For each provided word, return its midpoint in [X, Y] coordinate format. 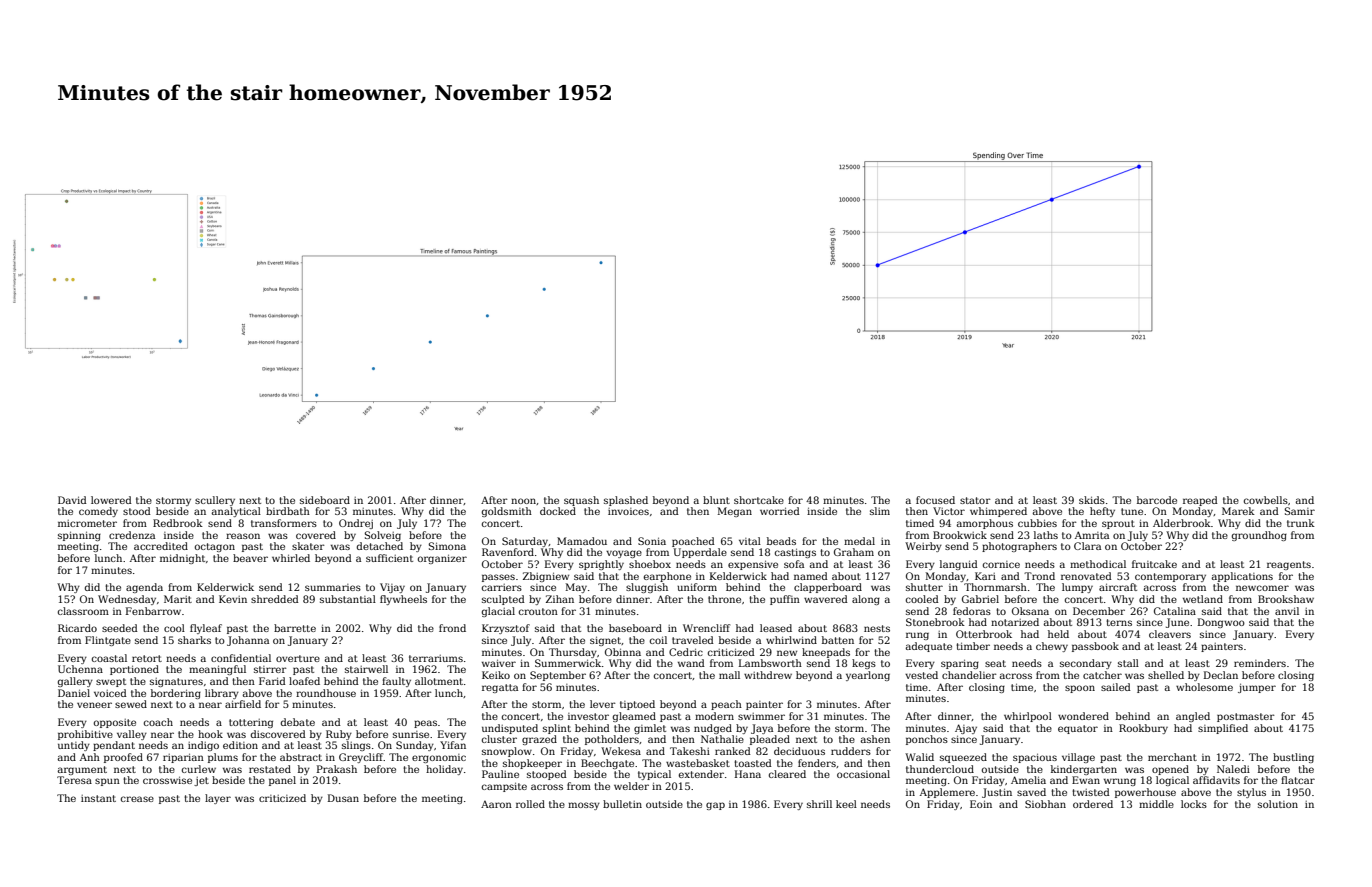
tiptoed [637, 705]
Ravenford [508, 552]
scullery [215, 501]
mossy [584, 806]
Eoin [981, 804]
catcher [1102, 675]
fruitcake [1154, 564]
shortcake [759, 500]
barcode [1157, 500]
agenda [144, 588]
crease [137, 799]
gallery [75, 682]
